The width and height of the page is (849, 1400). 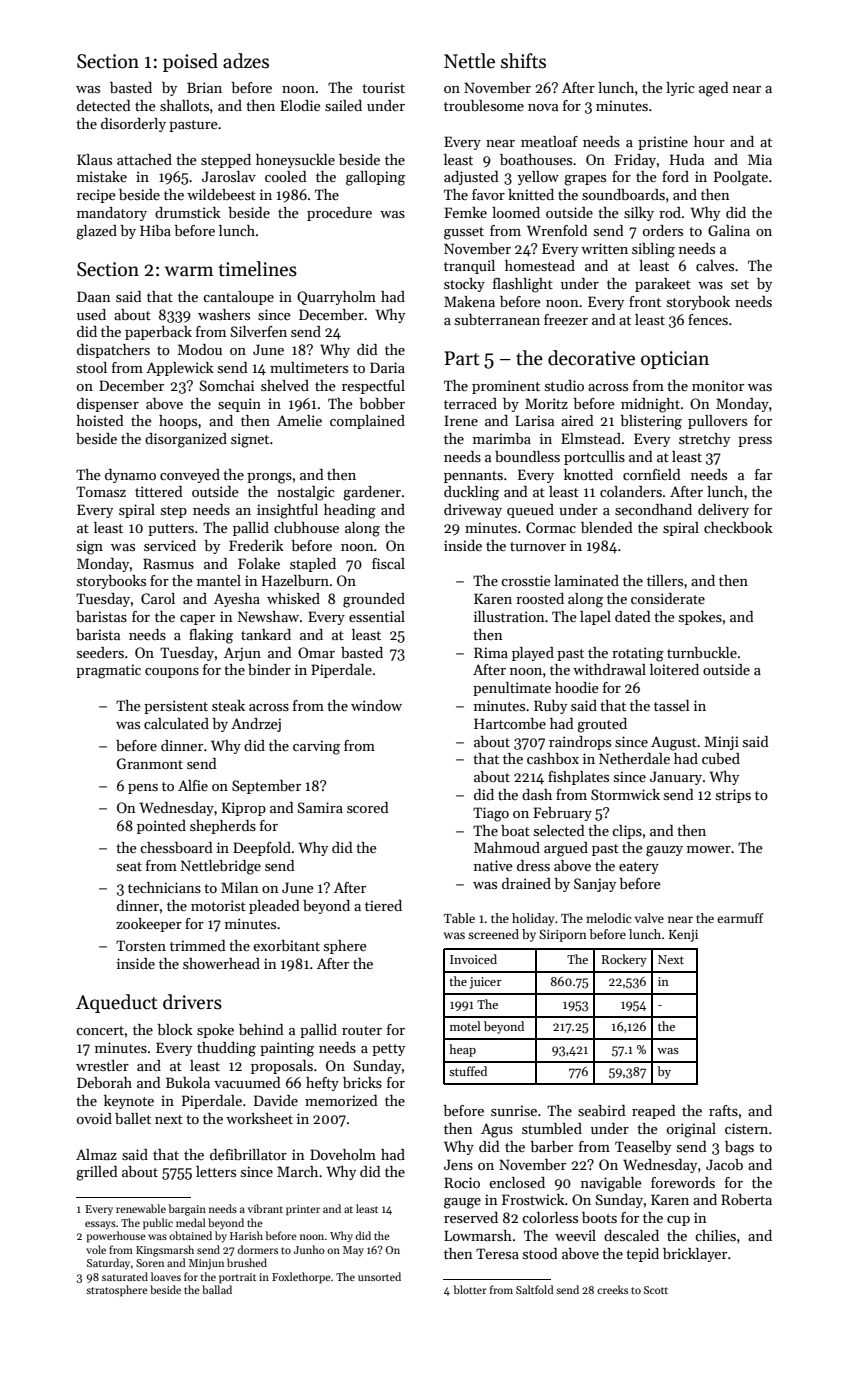 I want to click on poised, so click(x=190, y=62).
